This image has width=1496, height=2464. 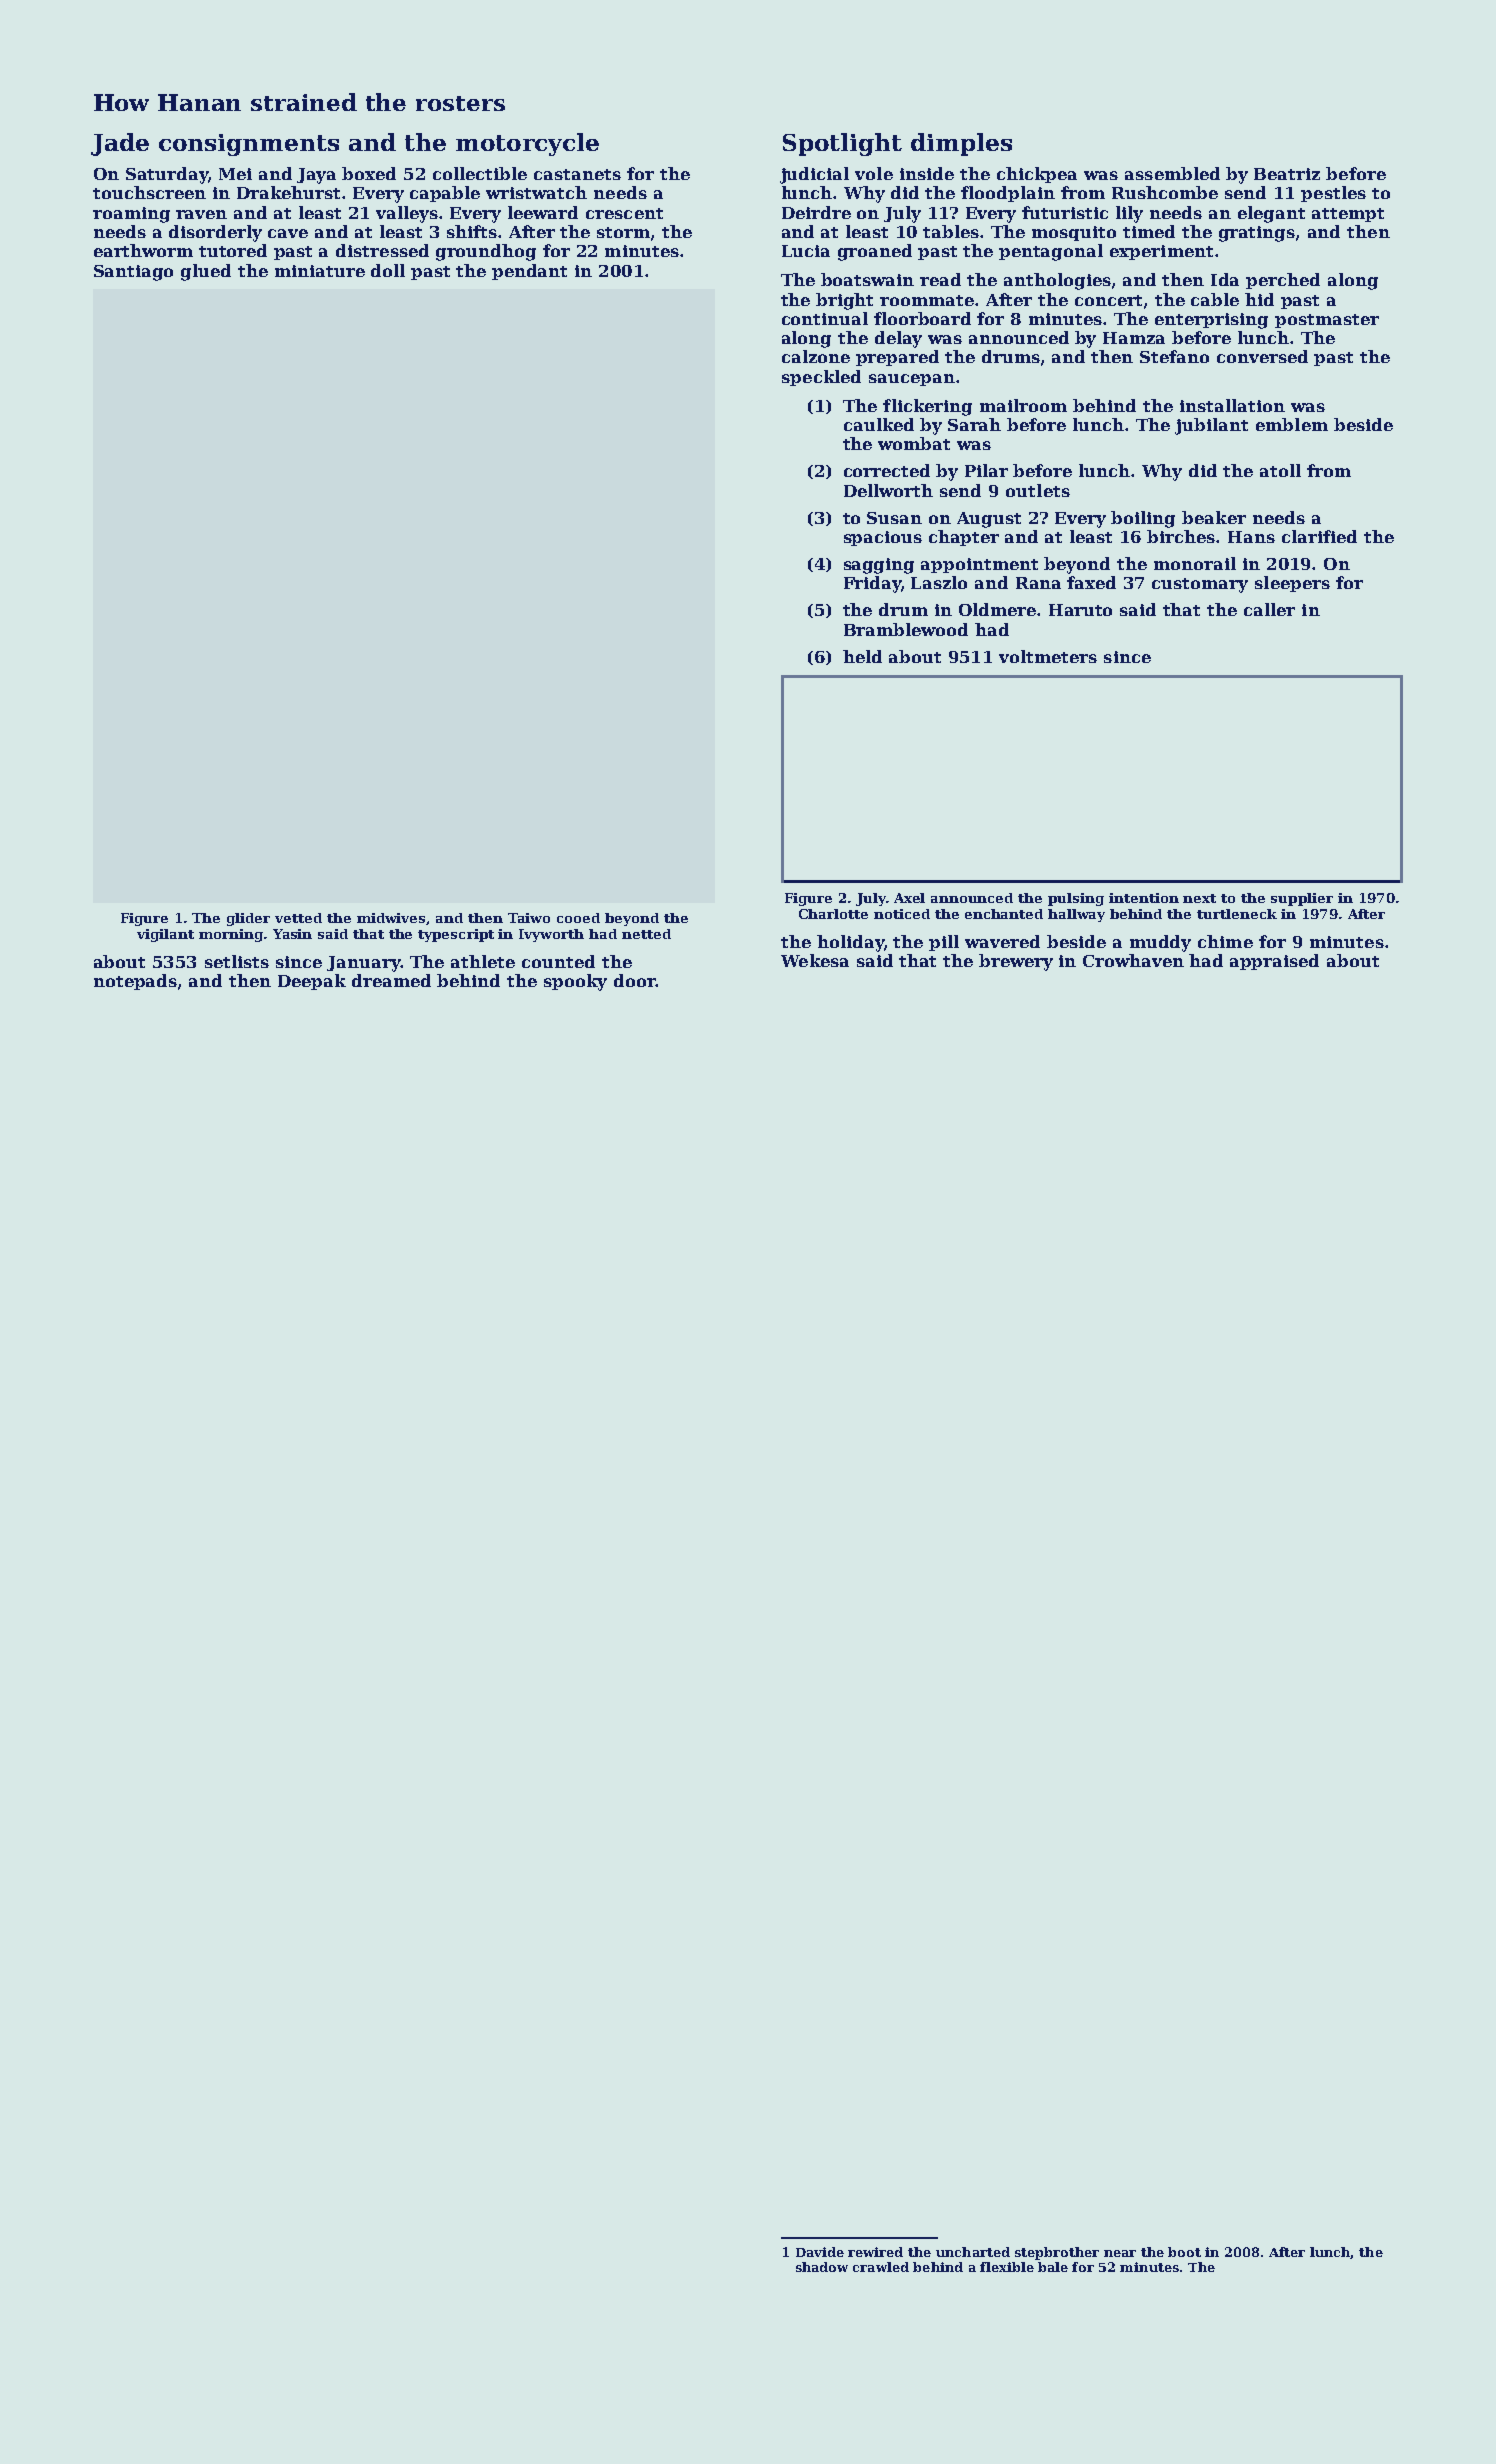 What do you see at coordinates (135, 982) in the image?
I see `notepads` at bounding box center [135, 982].
